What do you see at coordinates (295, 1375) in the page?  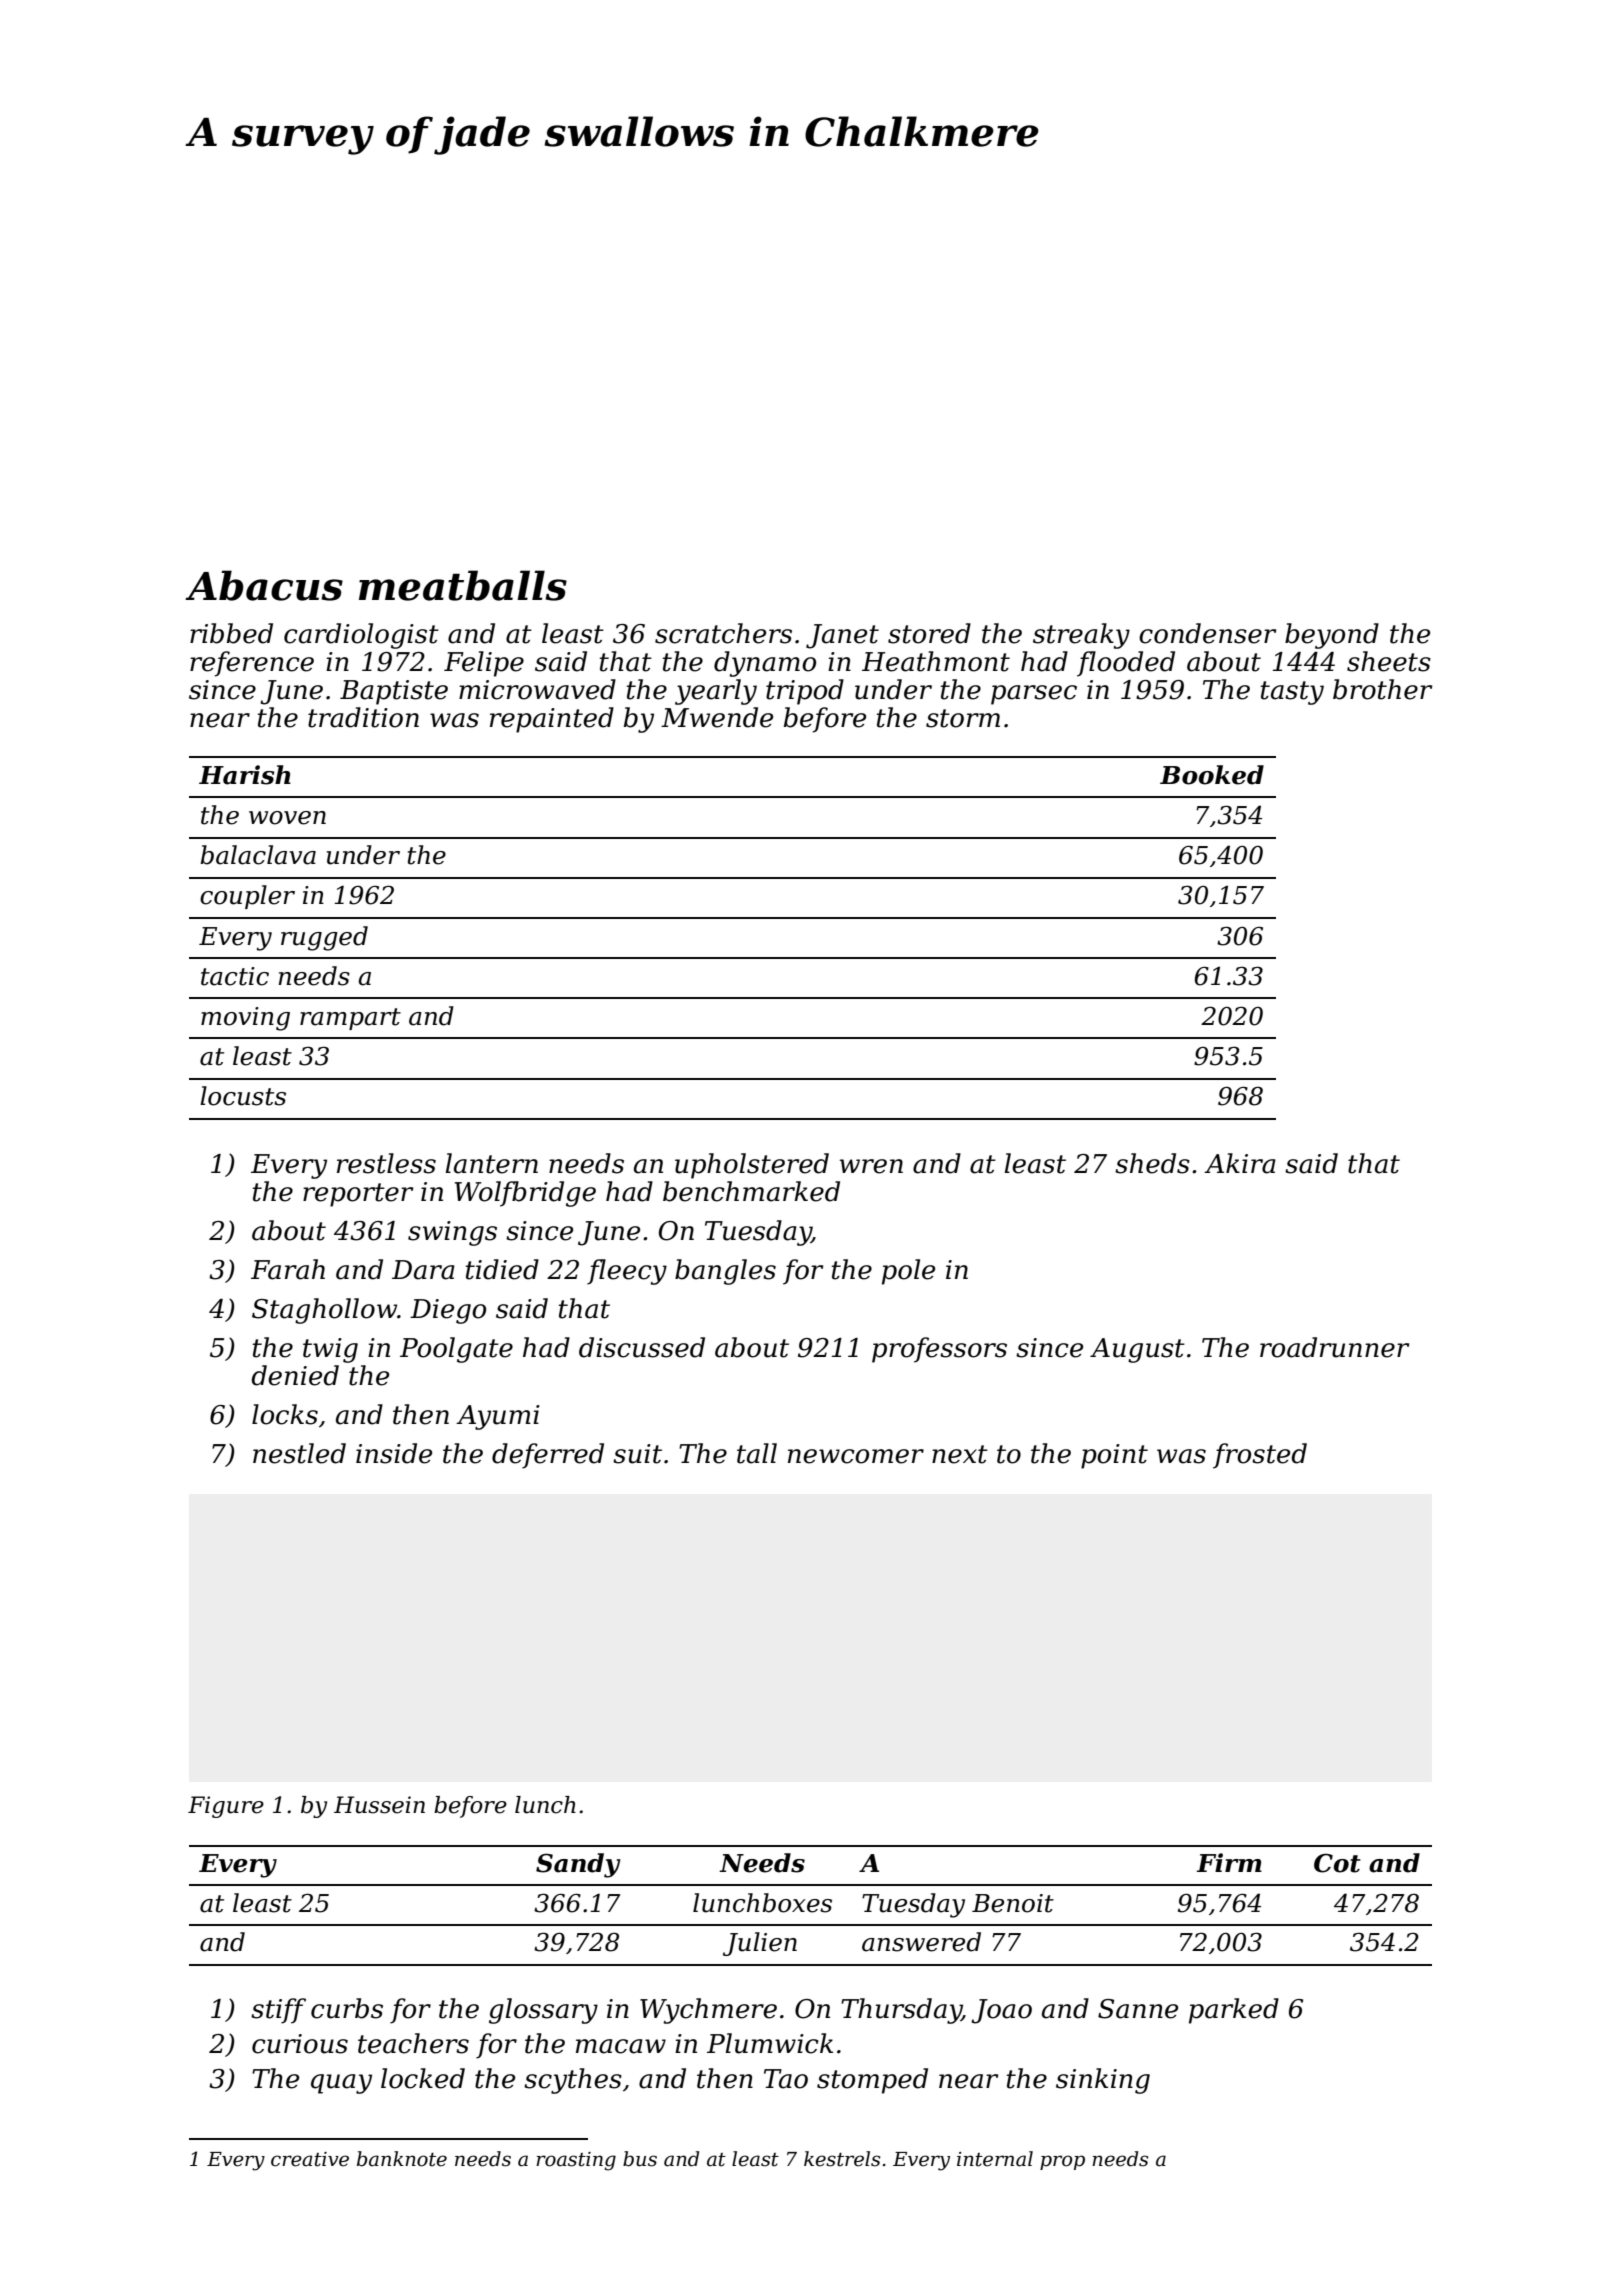 I see `denied` at bounding box center [295, 1375].
